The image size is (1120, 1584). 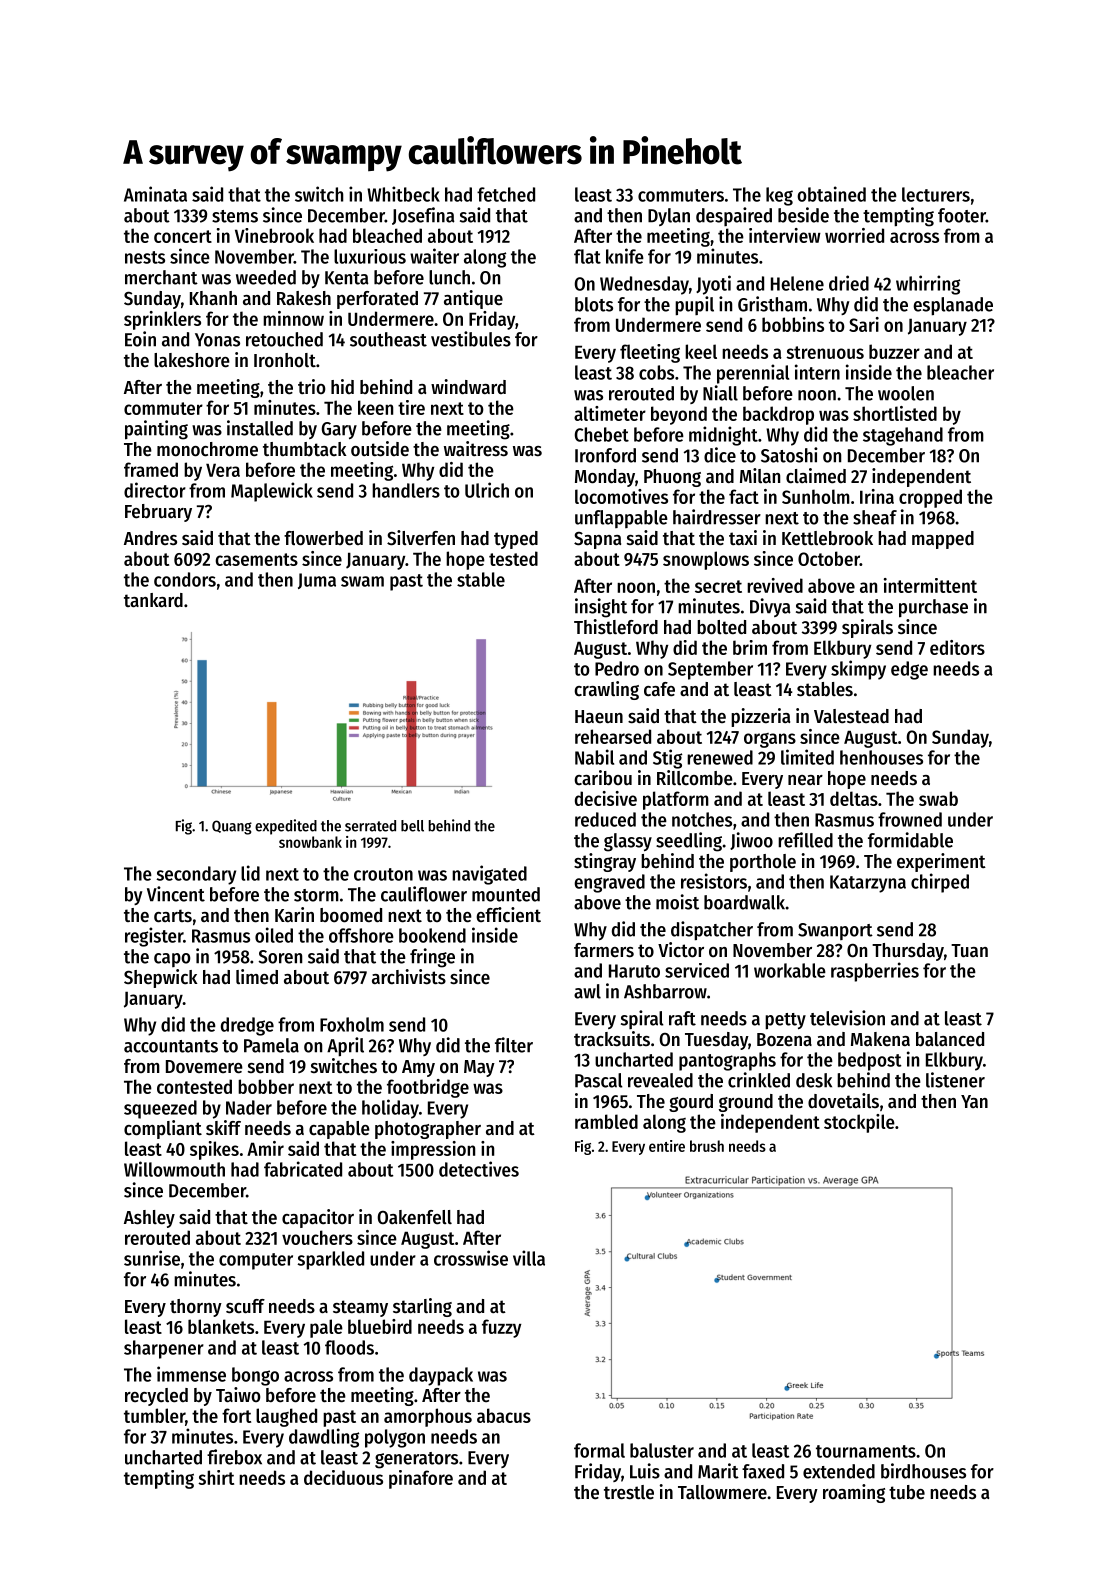 What do you see at coordinates (476, 449) in the image?
I see `waitress` at bounding box center [476, 449].
